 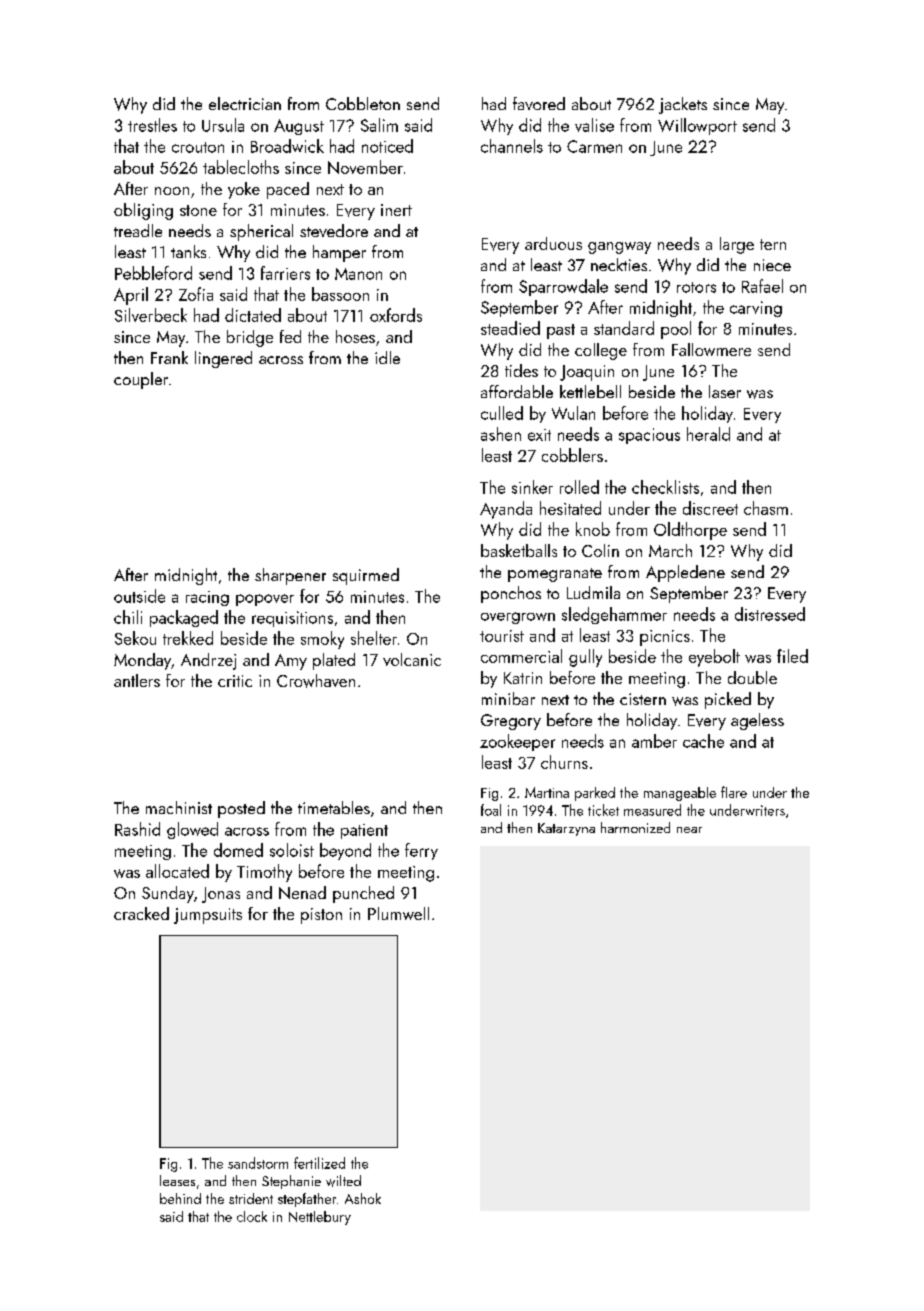 I want to click on trestles, so click(x=152, y=125).
